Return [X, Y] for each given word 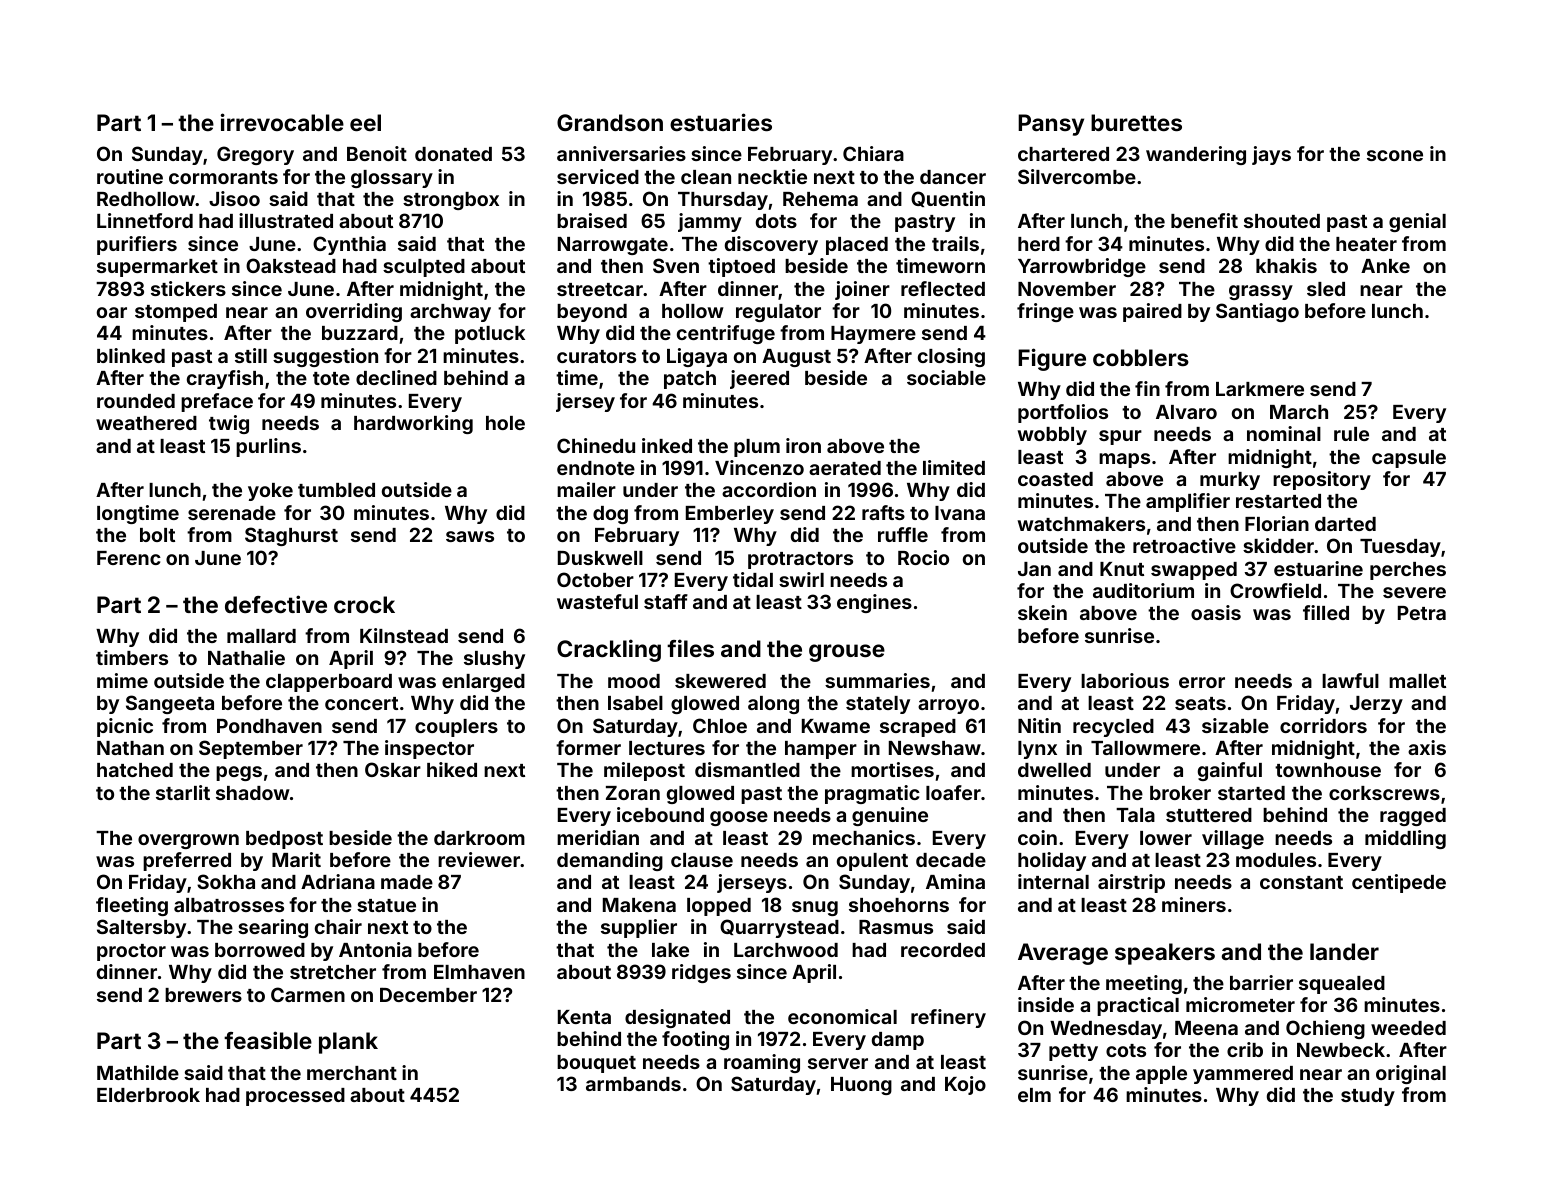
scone [1395, 155]
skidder [1278, 545]
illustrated [286, 220]
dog [610, 515]
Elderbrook [148, 1095]
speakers [1165, 954]
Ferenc [129, 558]
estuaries [721, 122]
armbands [633, 1084]
